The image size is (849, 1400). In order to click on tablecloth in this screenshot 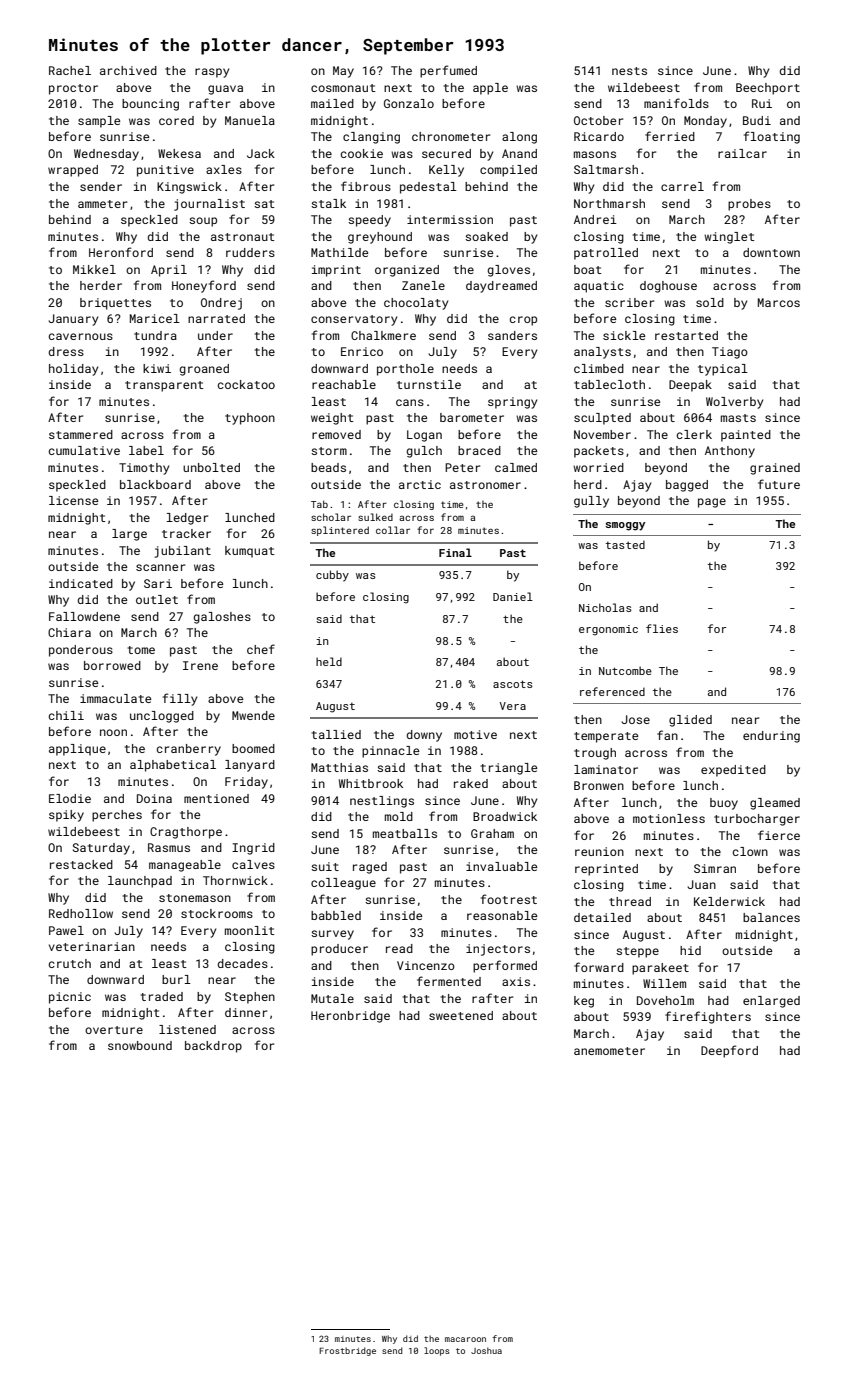, I will do `click(609, 384)`.
